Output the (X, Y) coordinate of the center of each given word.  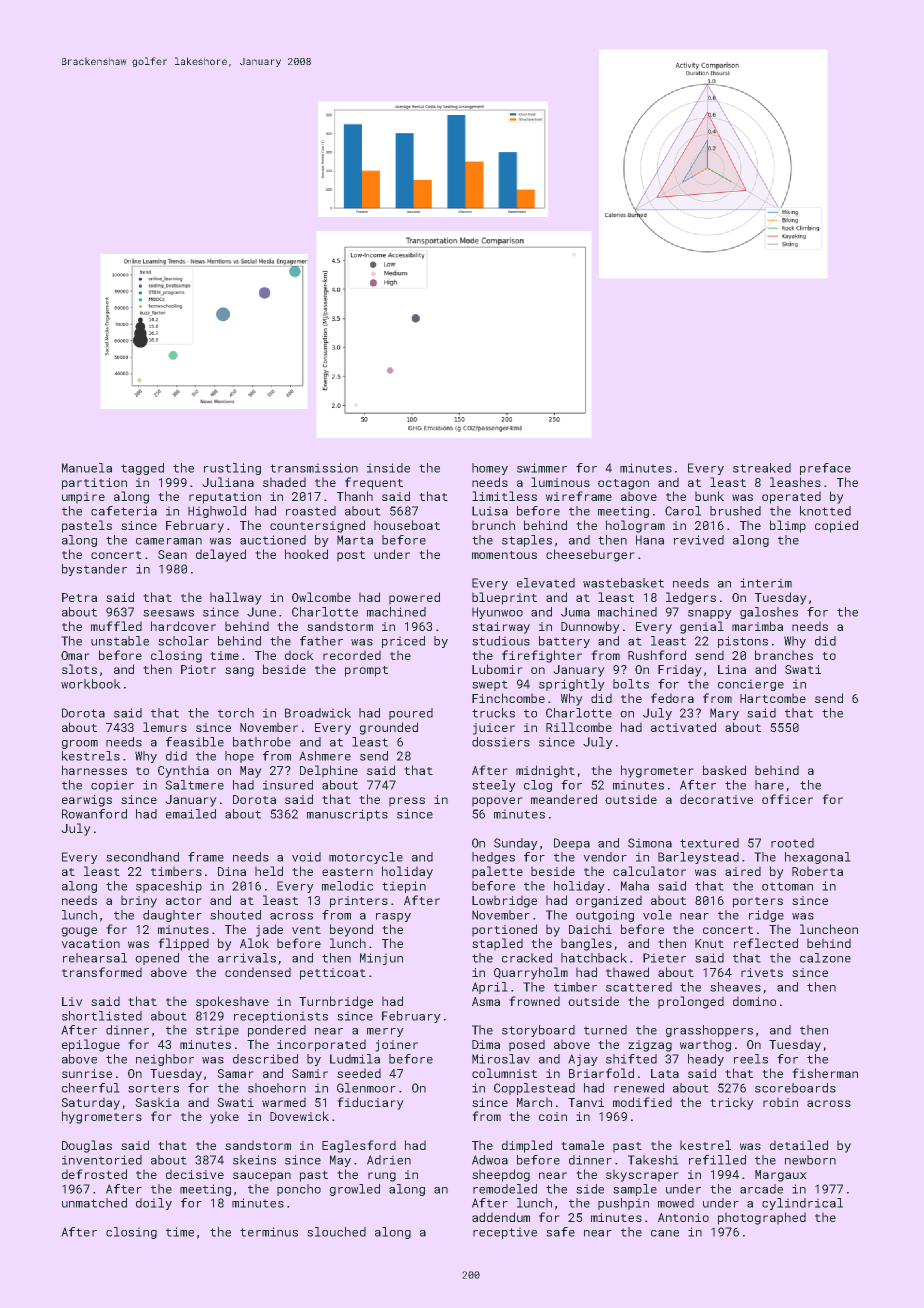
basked (724, 770)
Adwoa (490, 1160)
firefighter (542, 656)
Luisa (490, 511)
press (407, 801)
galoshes (769, 613)
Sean (172, 554)
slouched (337, 1232)
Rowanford (94, 814)
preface (825, 469)
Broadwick (318, 713)
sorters (154, 1089)
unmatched (94, 1203)
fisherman (825, 1073)
